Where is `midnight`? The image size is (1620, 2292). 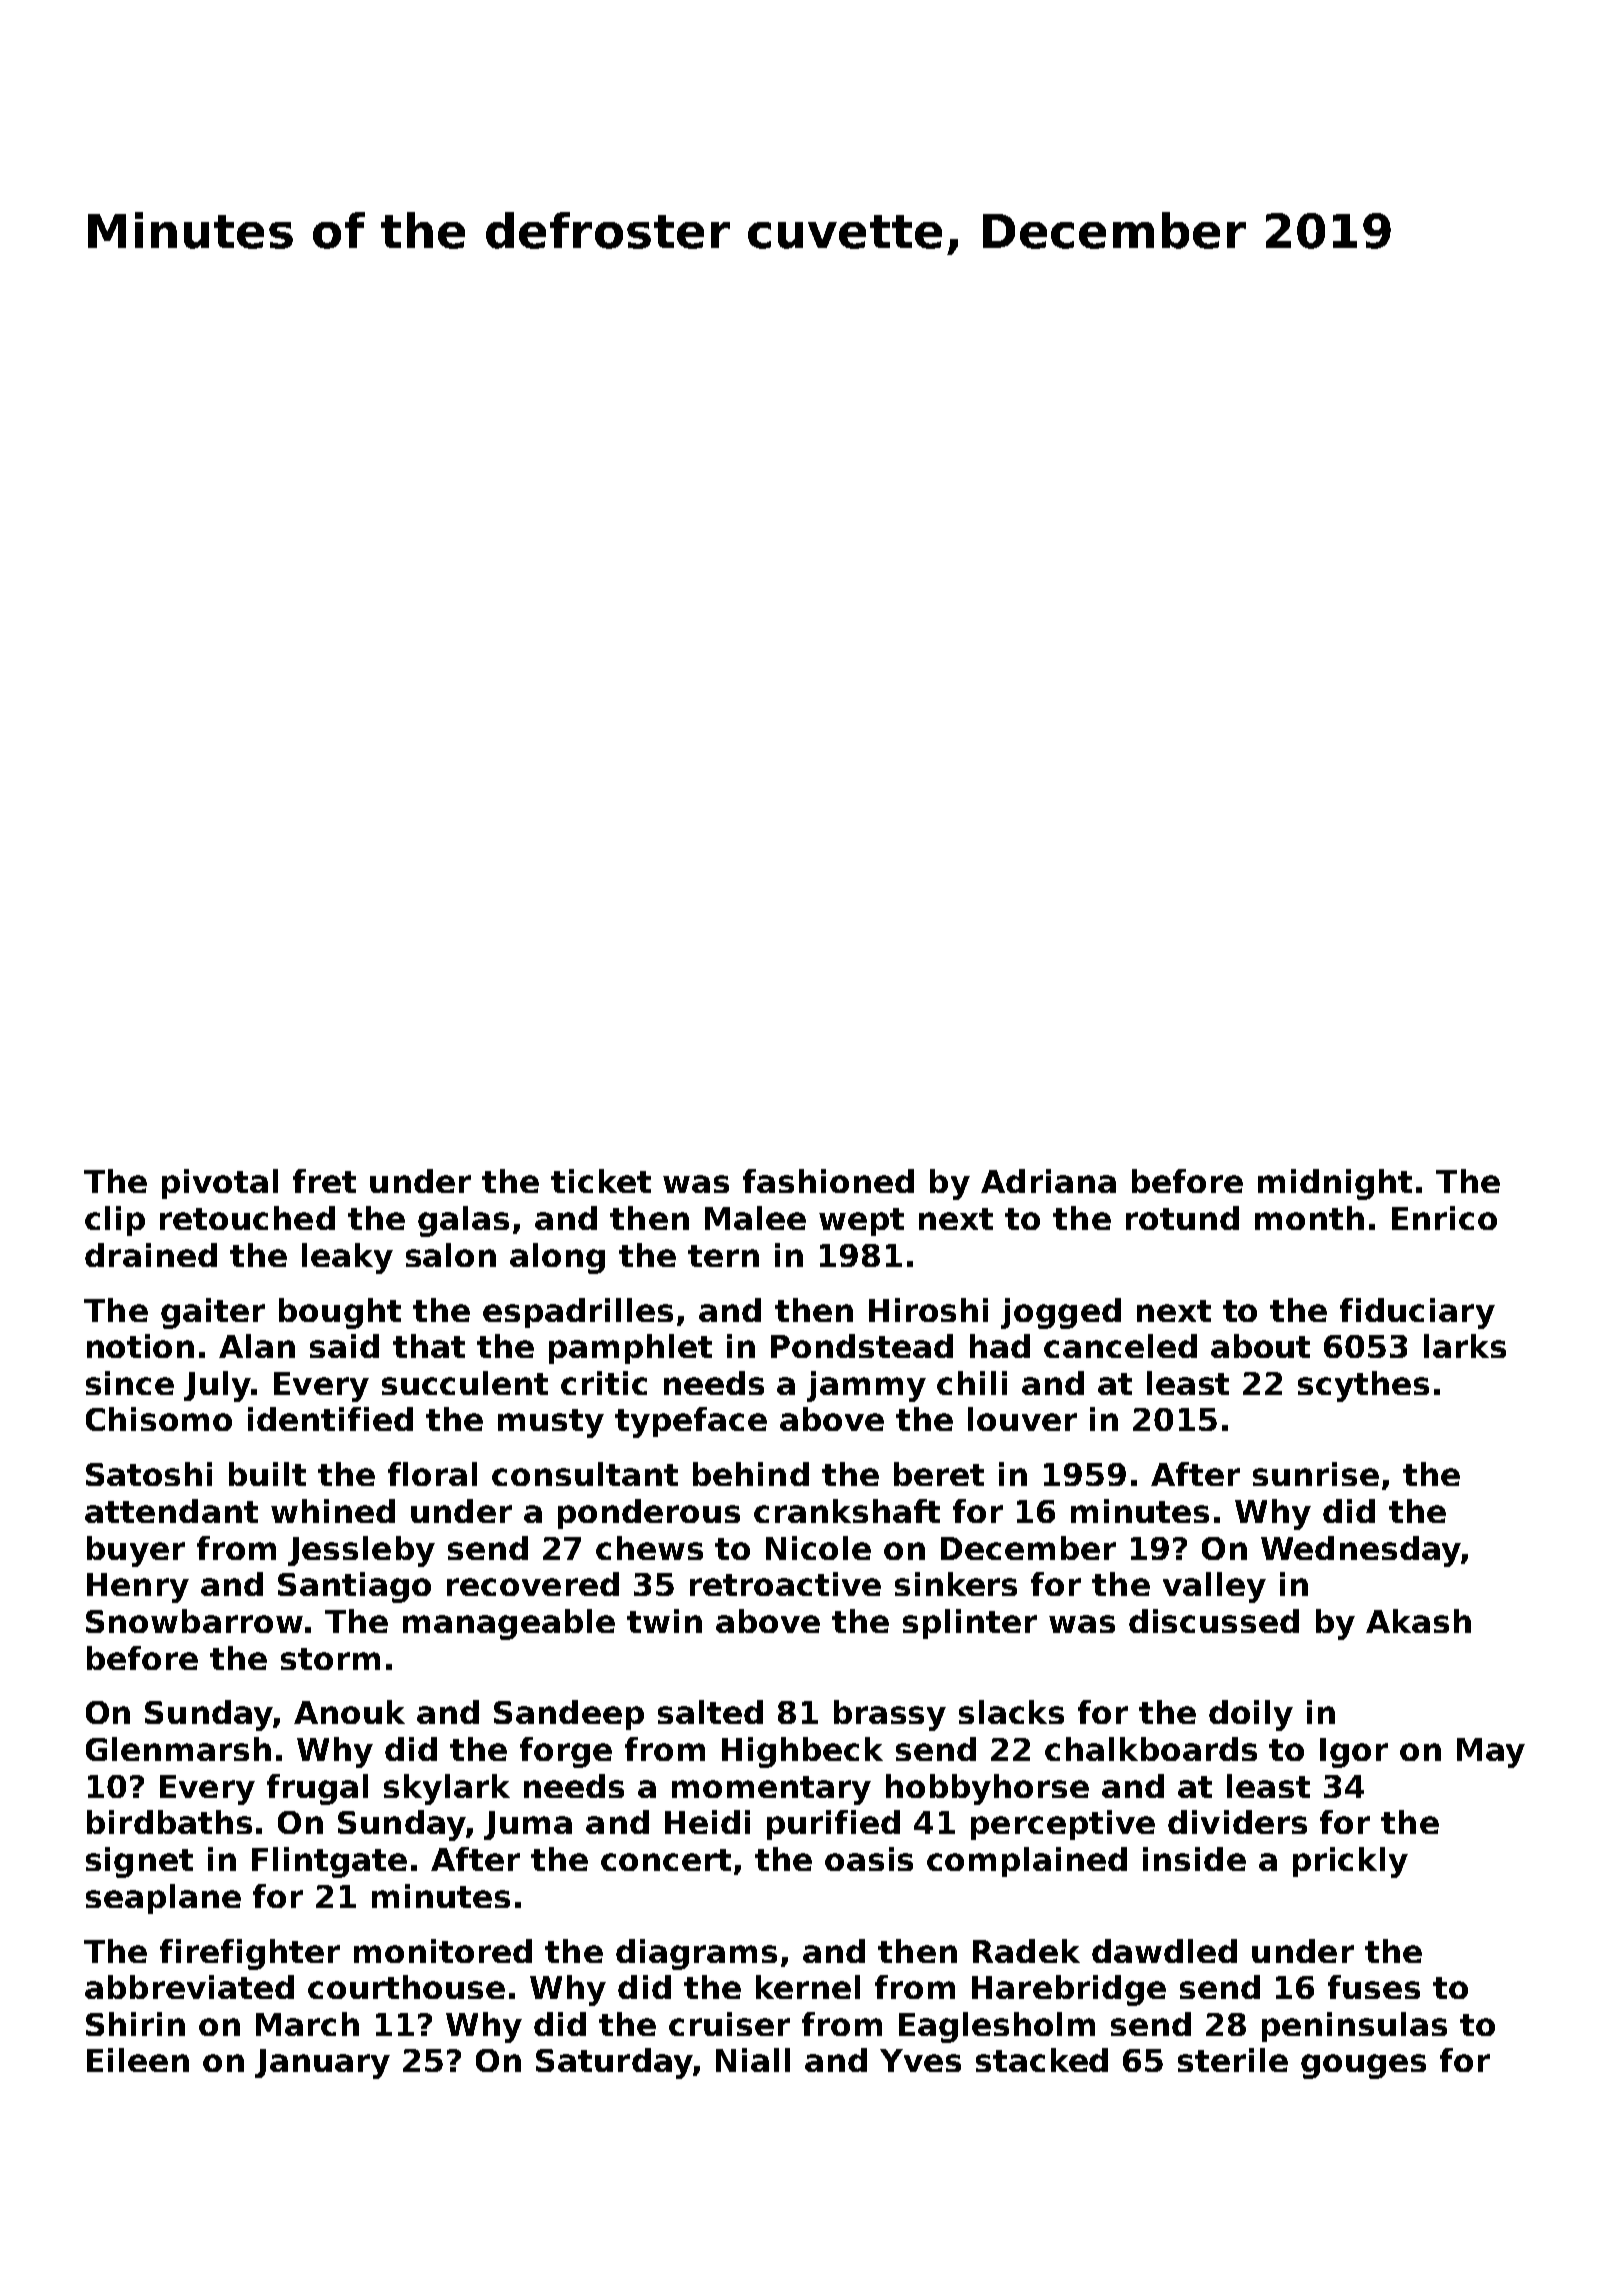
midnight is located at coordinates (1335, 1184).
